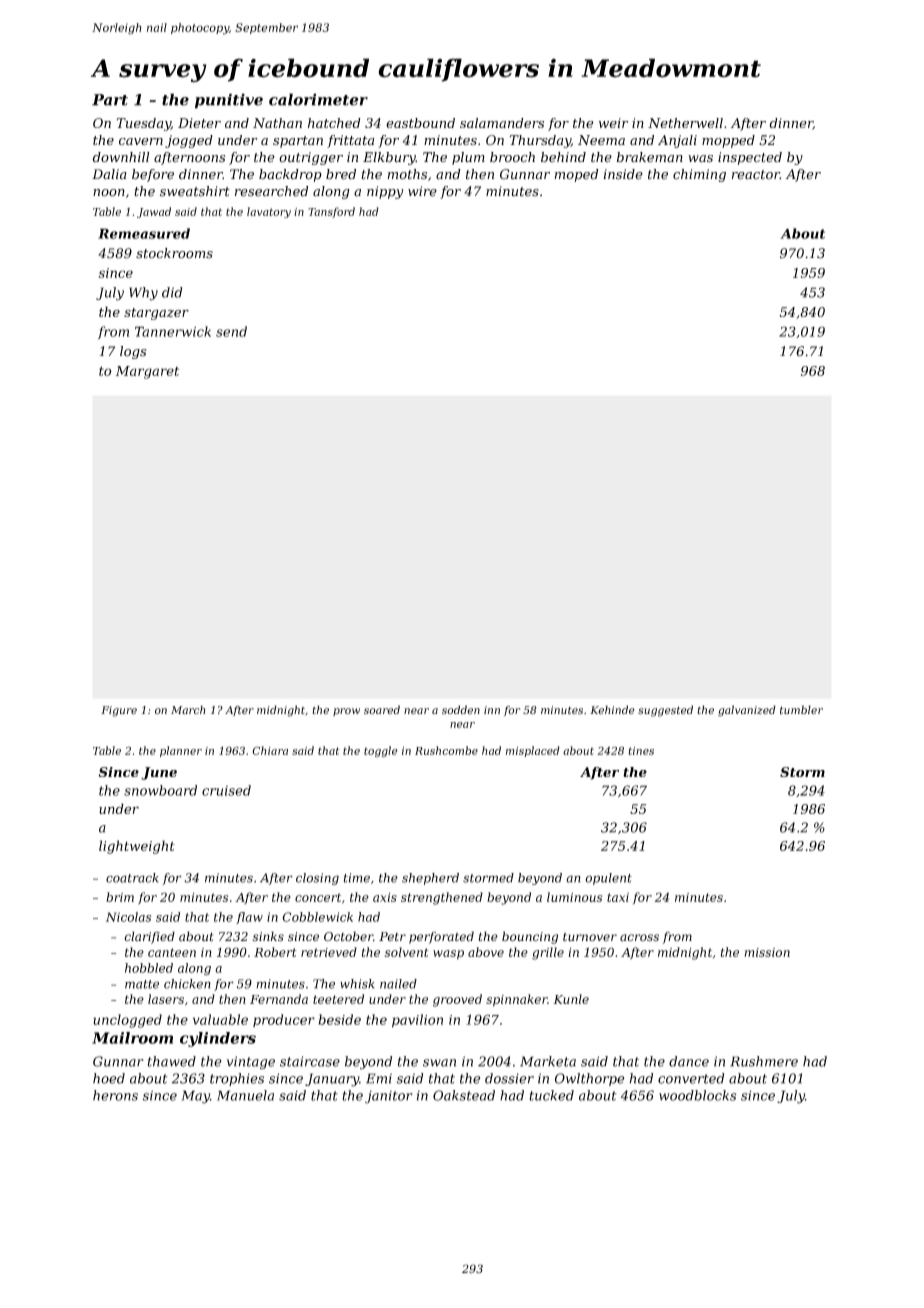  What do you see at coordinates (464, 1095) in the image?
I see `Oakstead` at bounding box center [464, 1095].
